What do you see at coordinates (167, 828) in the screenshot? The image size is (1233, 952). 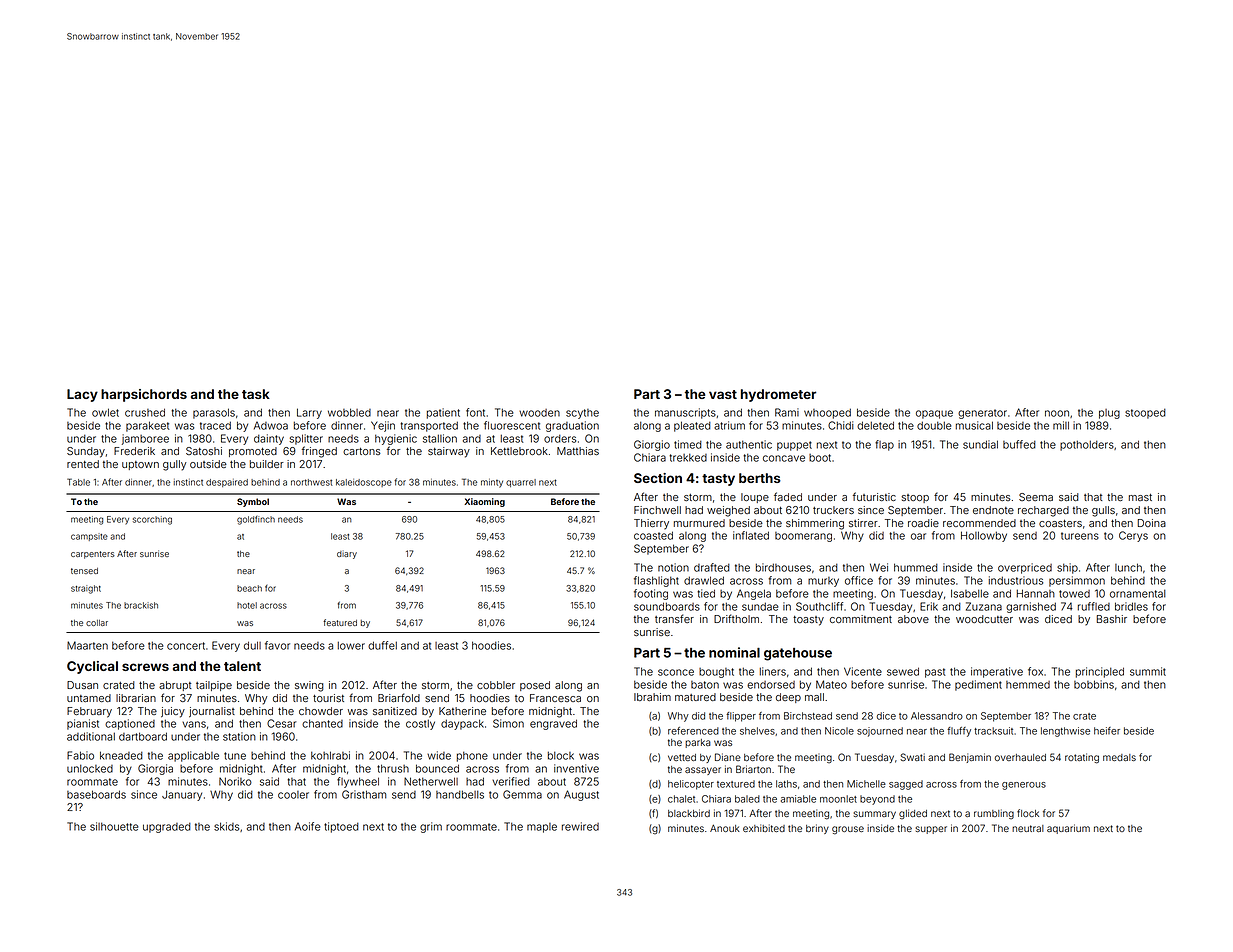 I see `upgraded` at bounding box center [167, 828].
